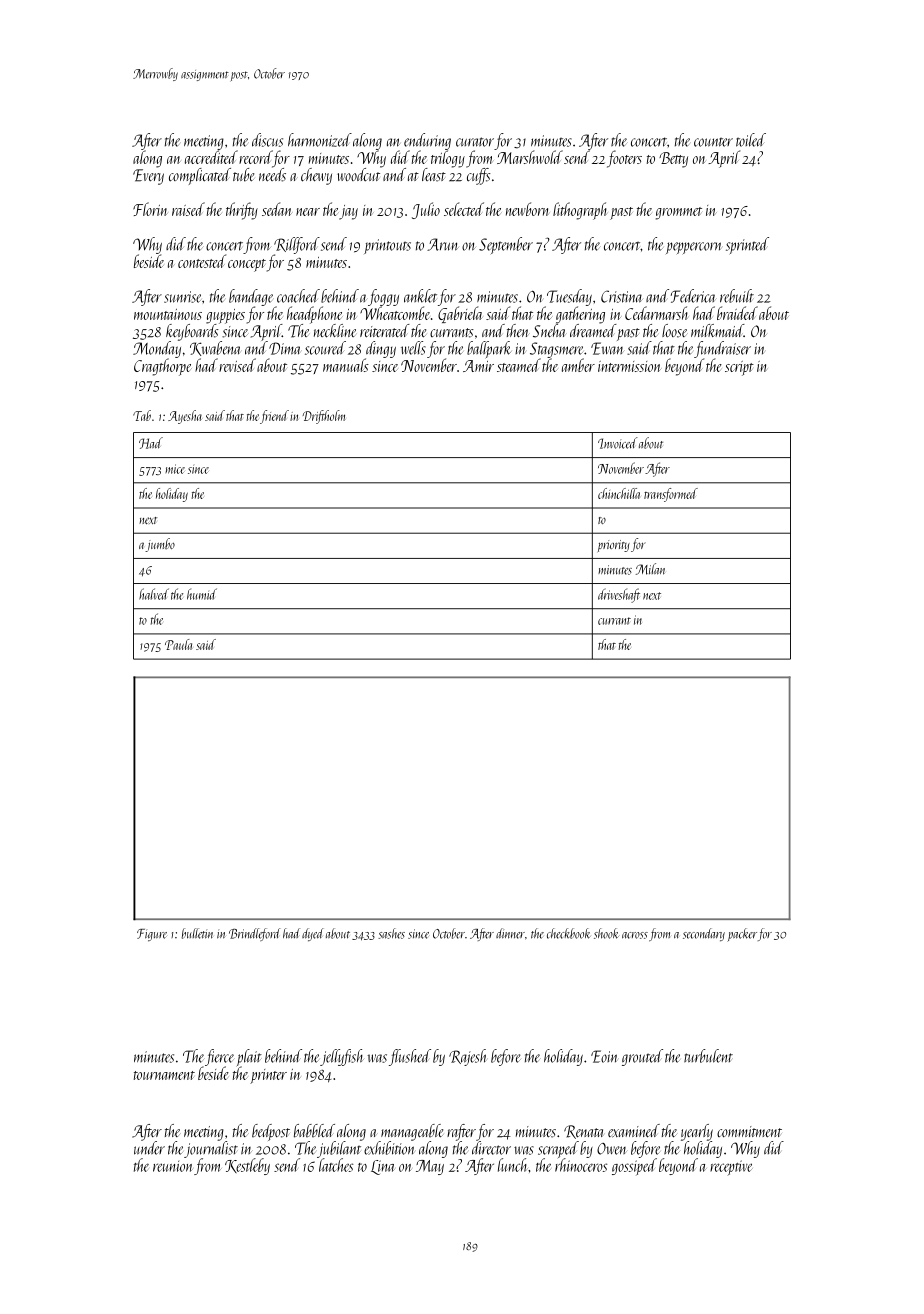 The height and width of the image is (1314, 924). I want to click on Cragthorpe, so click(163, 367).
